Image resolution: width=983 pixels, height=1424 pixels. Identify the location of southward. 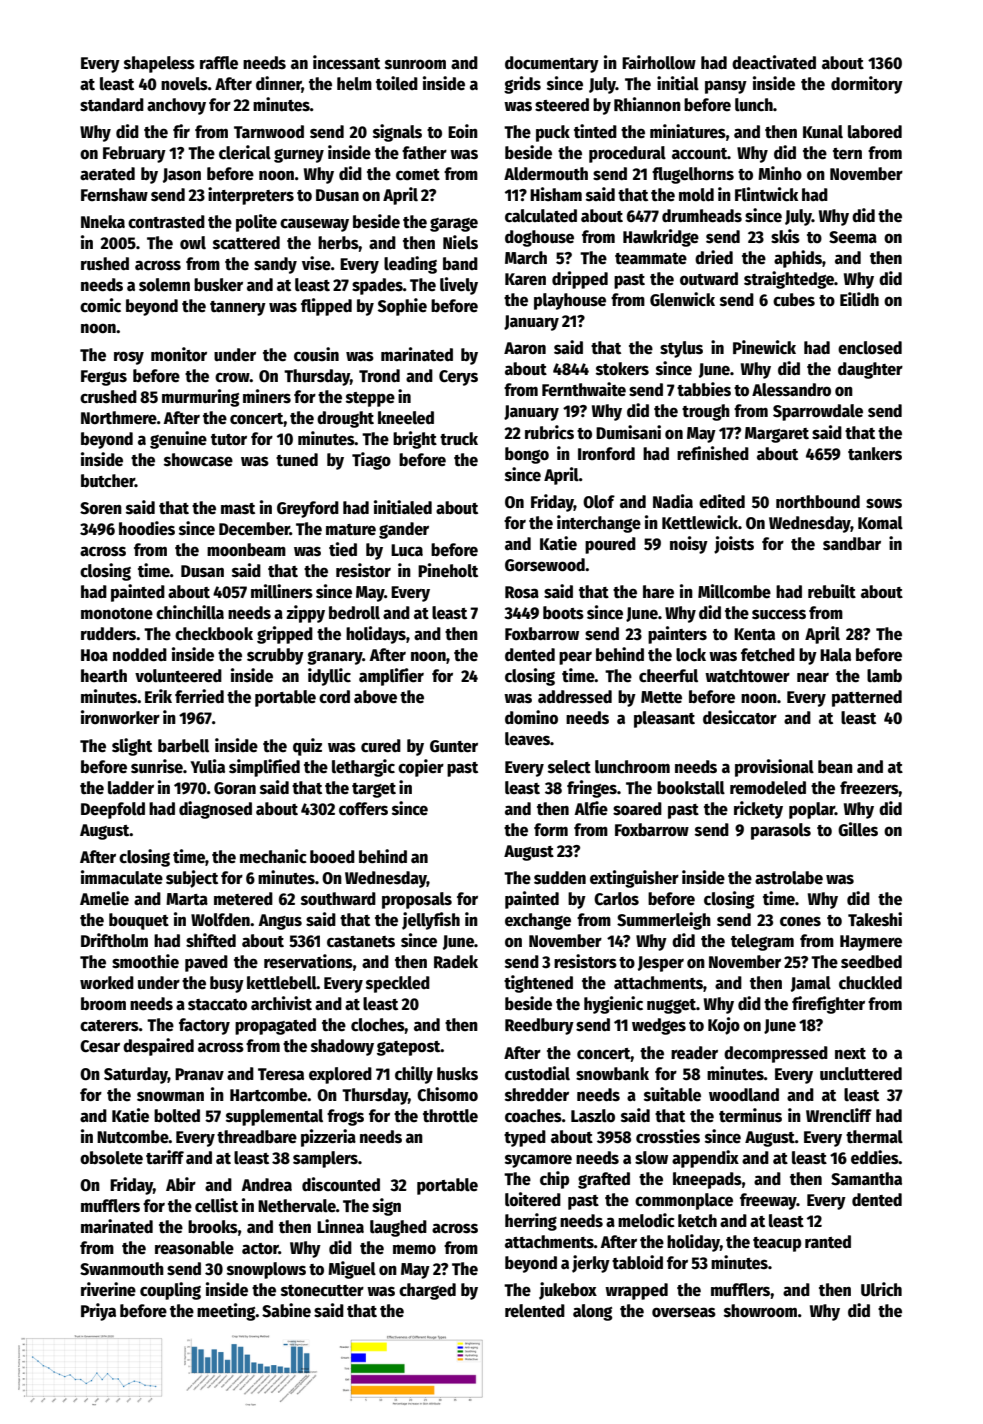
(338, 899).
